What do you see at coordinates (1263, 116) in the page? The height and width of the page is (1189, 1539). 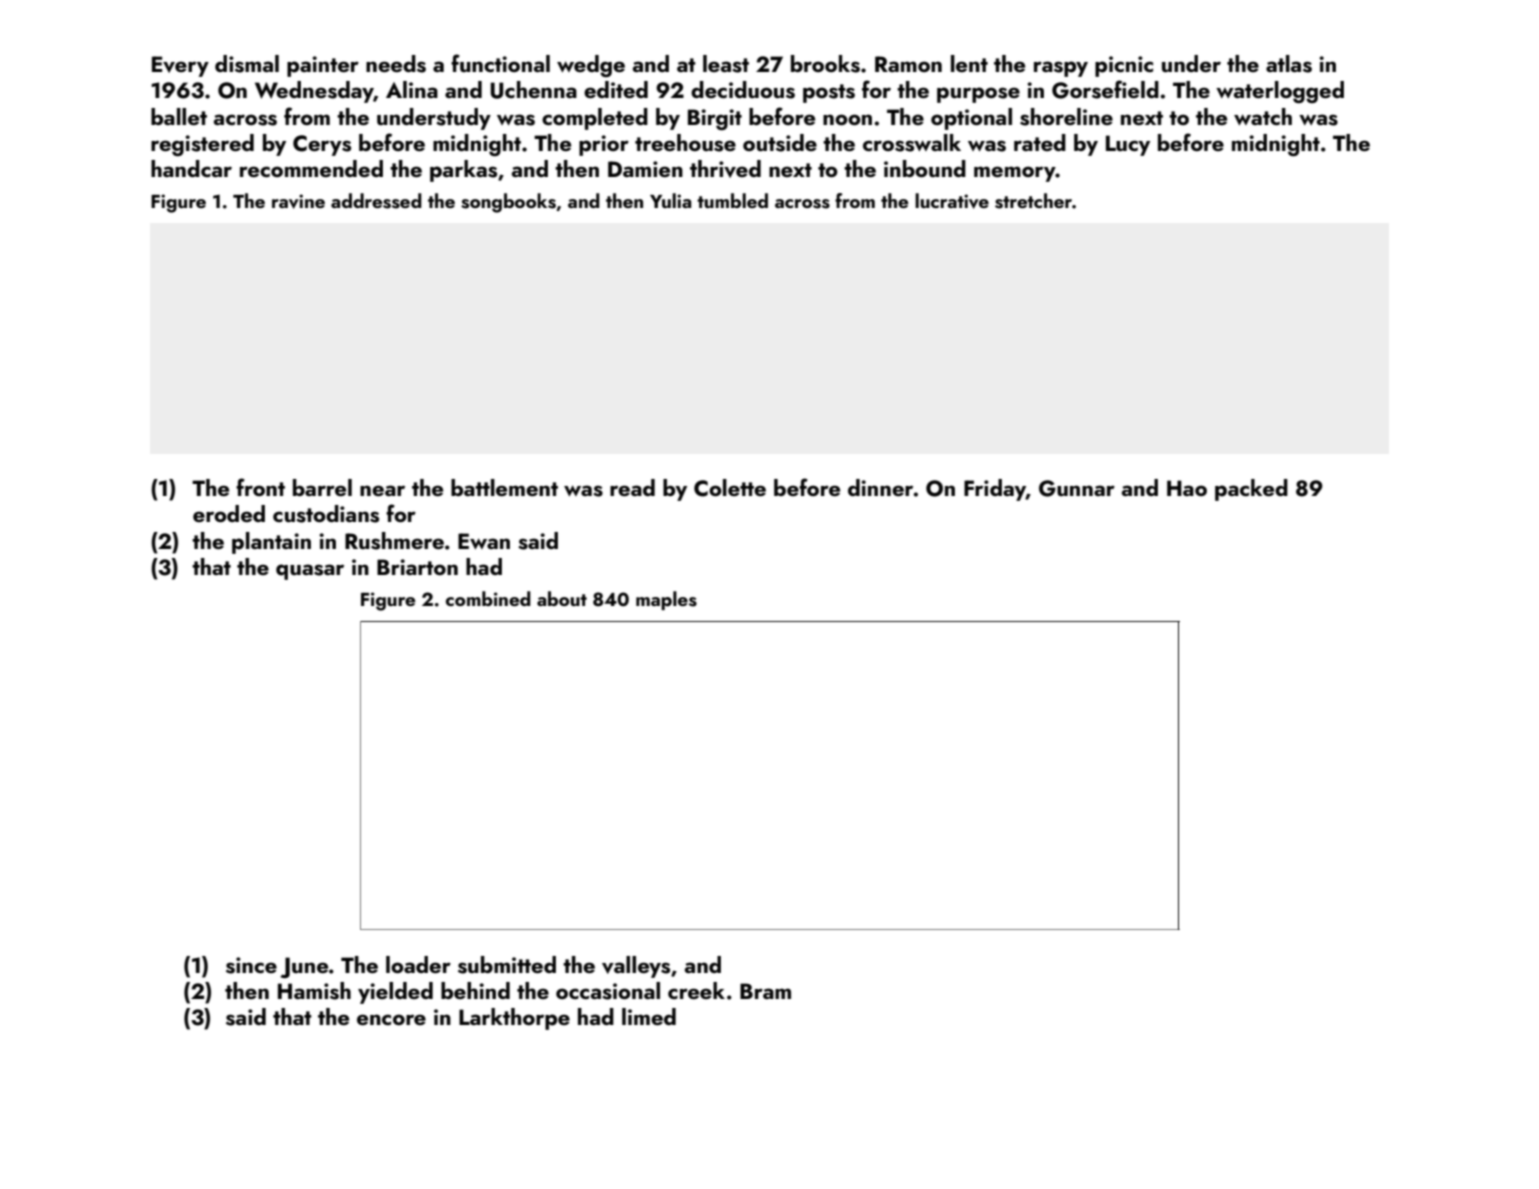 I see `watch` at bounding box center [1263, 116].
